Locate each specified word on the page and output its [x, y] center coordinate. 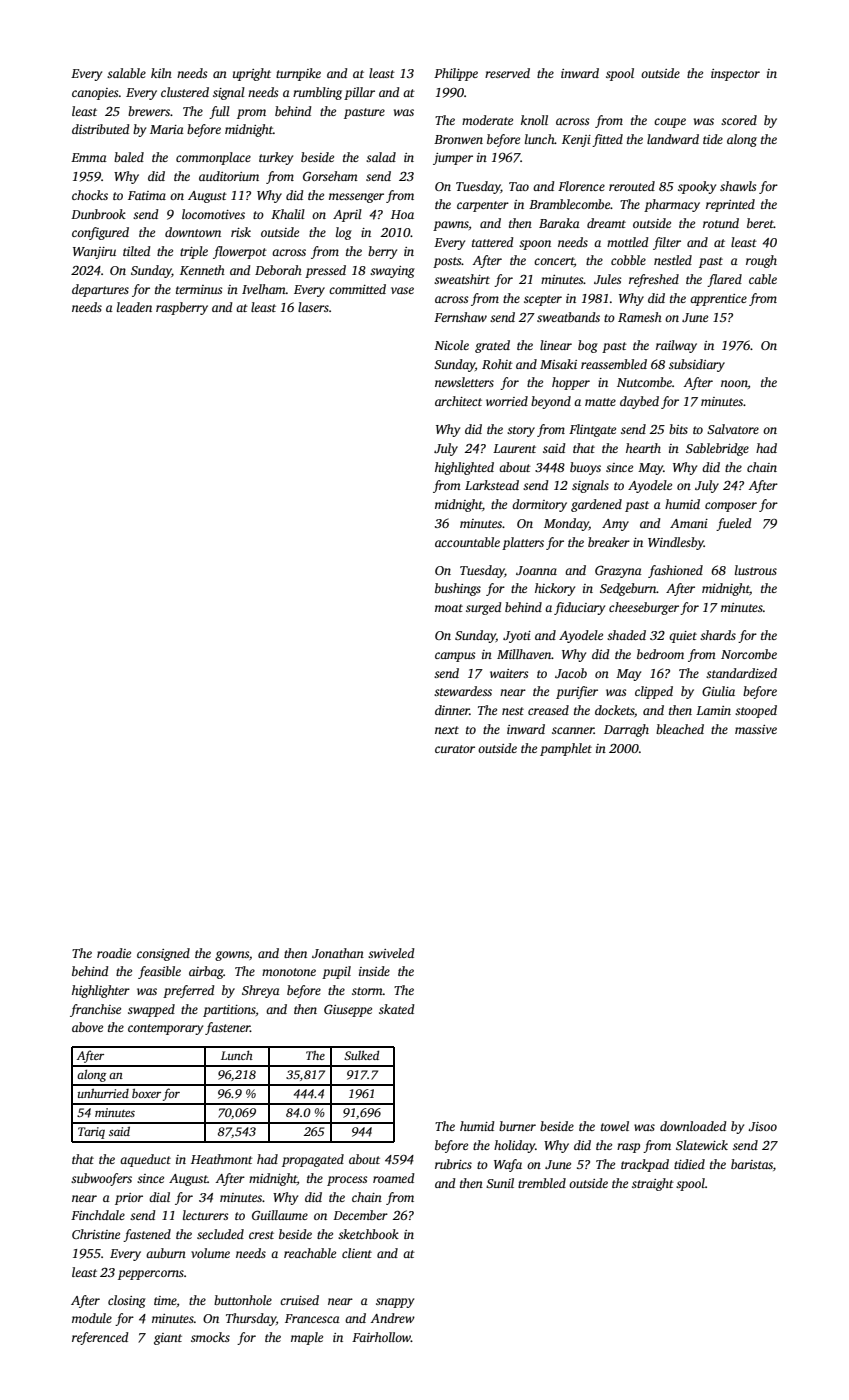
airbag [206, 972]
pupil [336, 972]
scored [739, 120]
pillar [359, 93]
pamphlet [566, 749]
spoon [535, 245]
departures [100, 290]
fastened [147, 1235]
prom [251, 114]
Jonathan [338, 953]
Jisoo [762, 1126]
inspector [735, 75]
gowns [232, 956]
